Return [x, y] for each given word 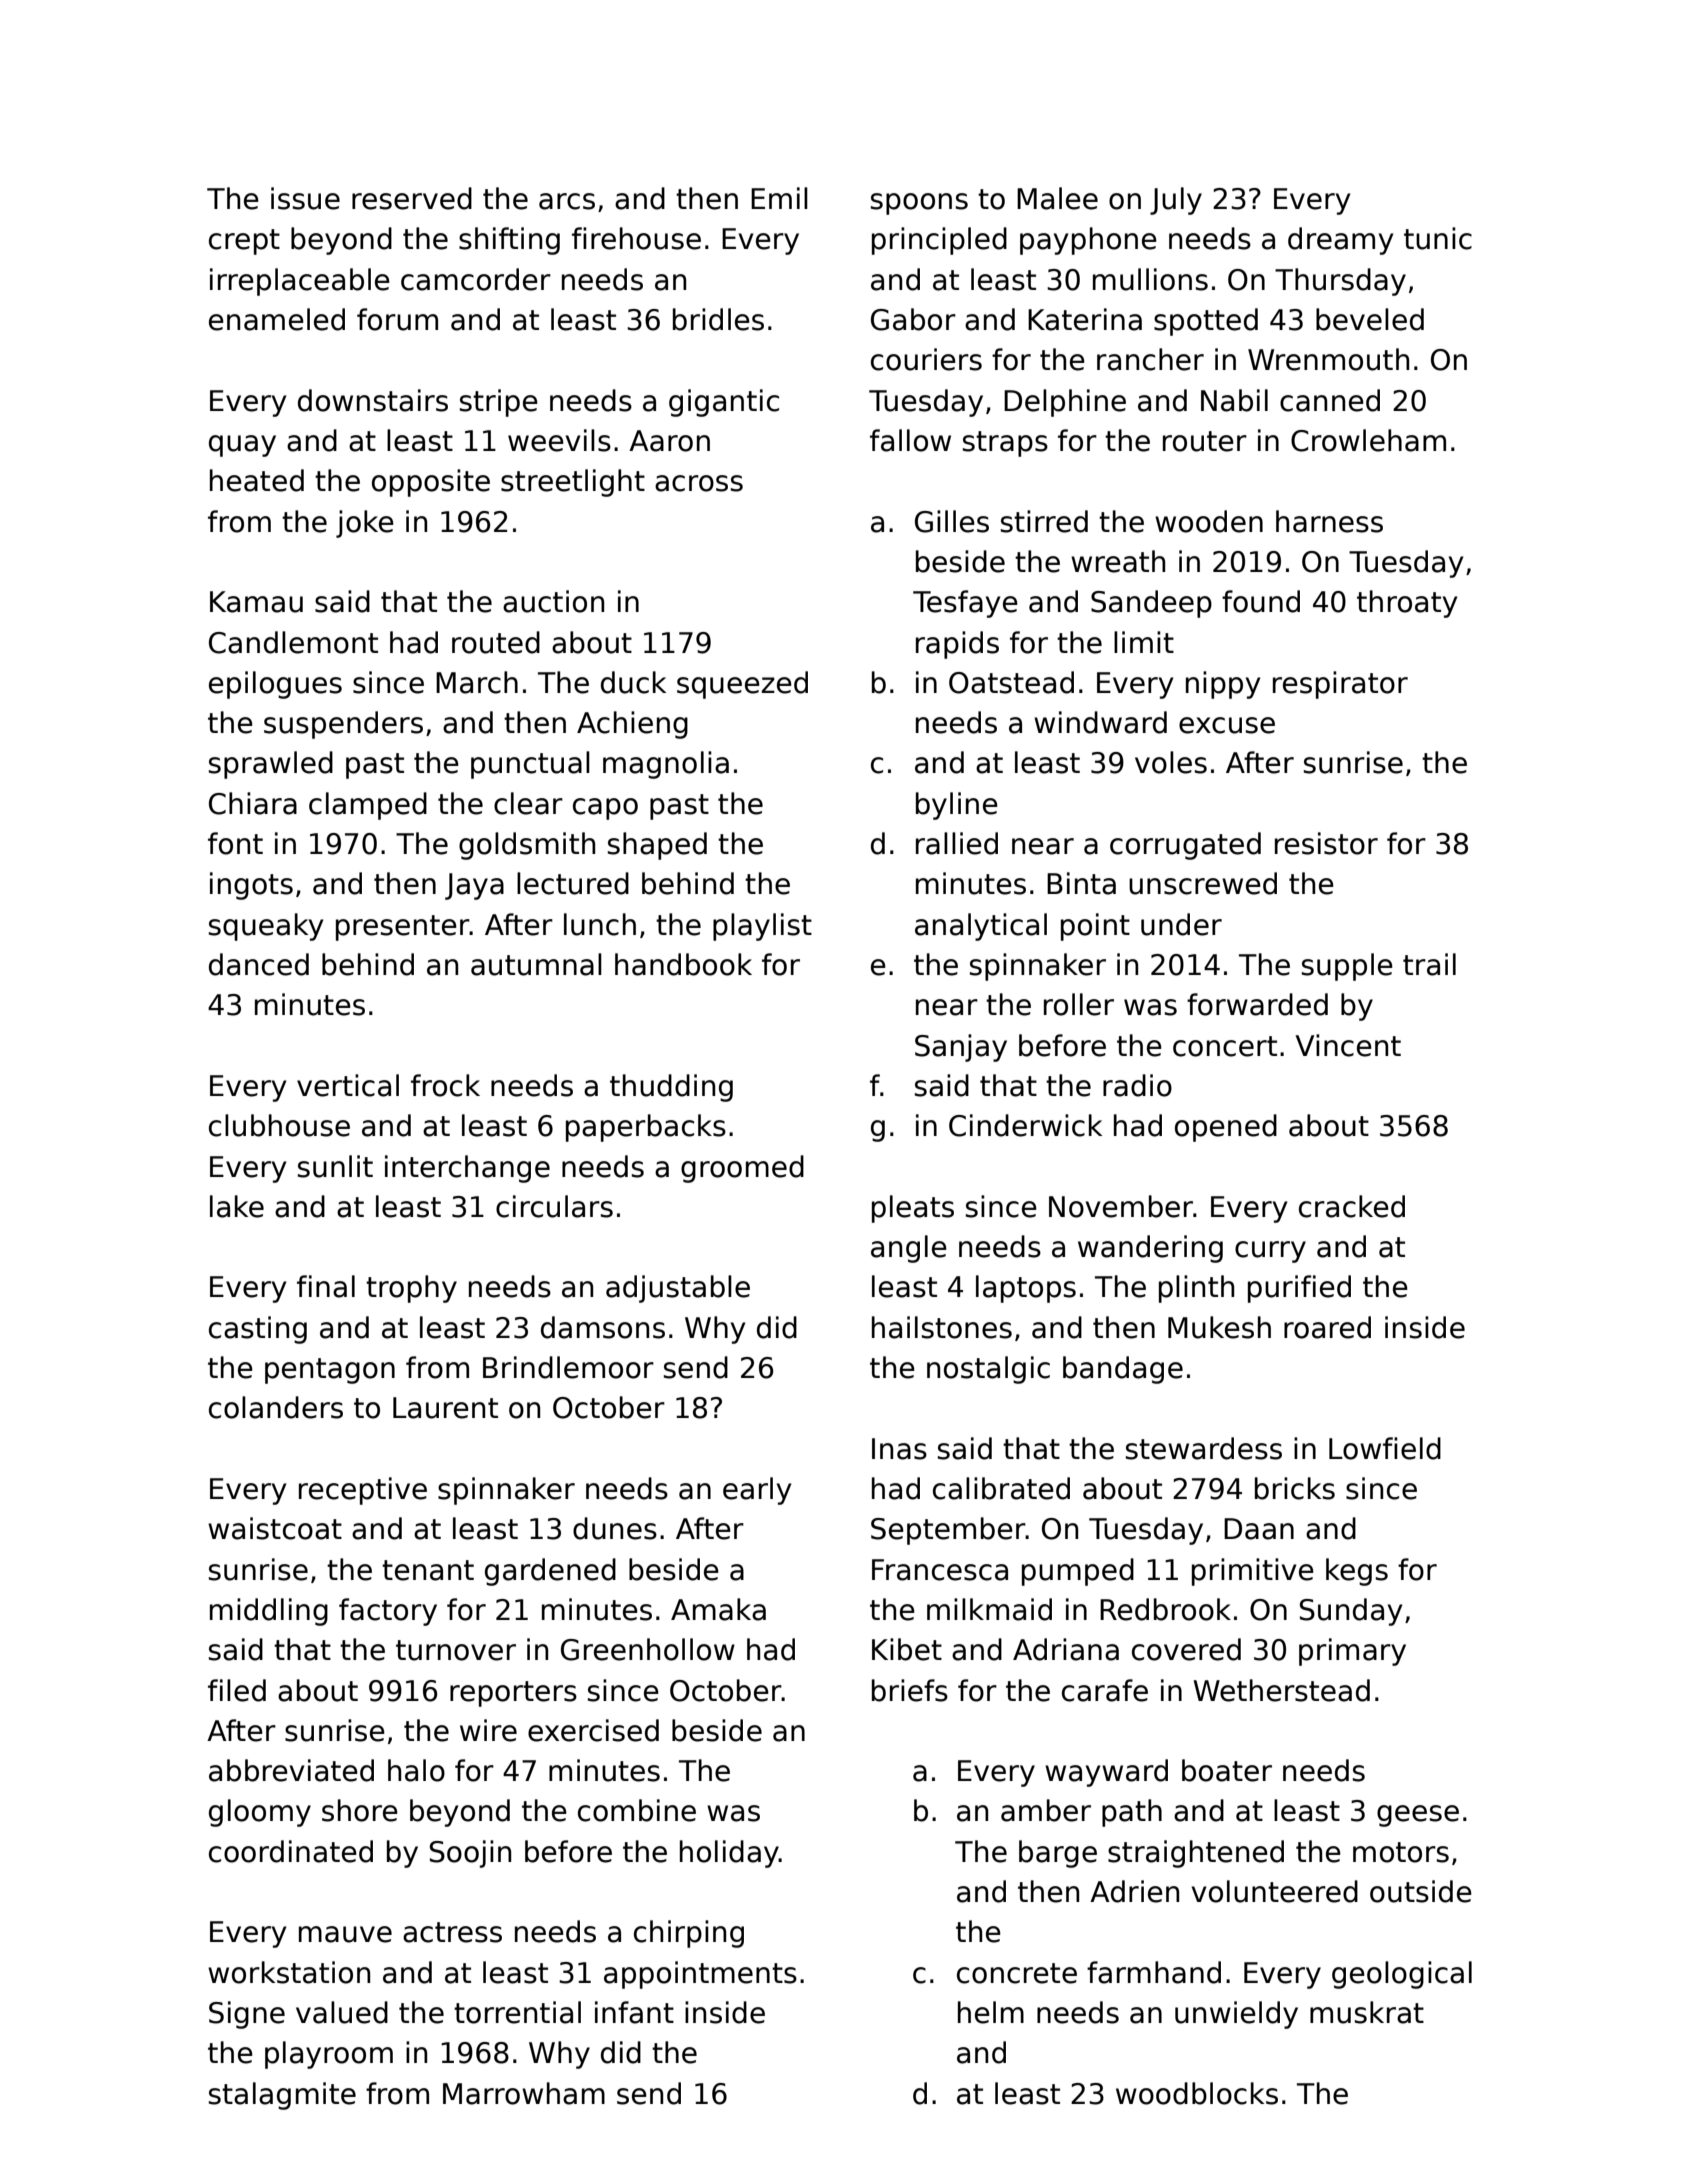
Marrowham [524, 2093]
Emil [779, 198]
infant [634, 2012]
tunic [1438, 238]
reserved [412, 198]
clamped [368, 806]
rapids [957, 645]
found [1261, 601]
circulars [554, 1206]
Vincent [1348, 1045]
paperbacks [646, 1128]
